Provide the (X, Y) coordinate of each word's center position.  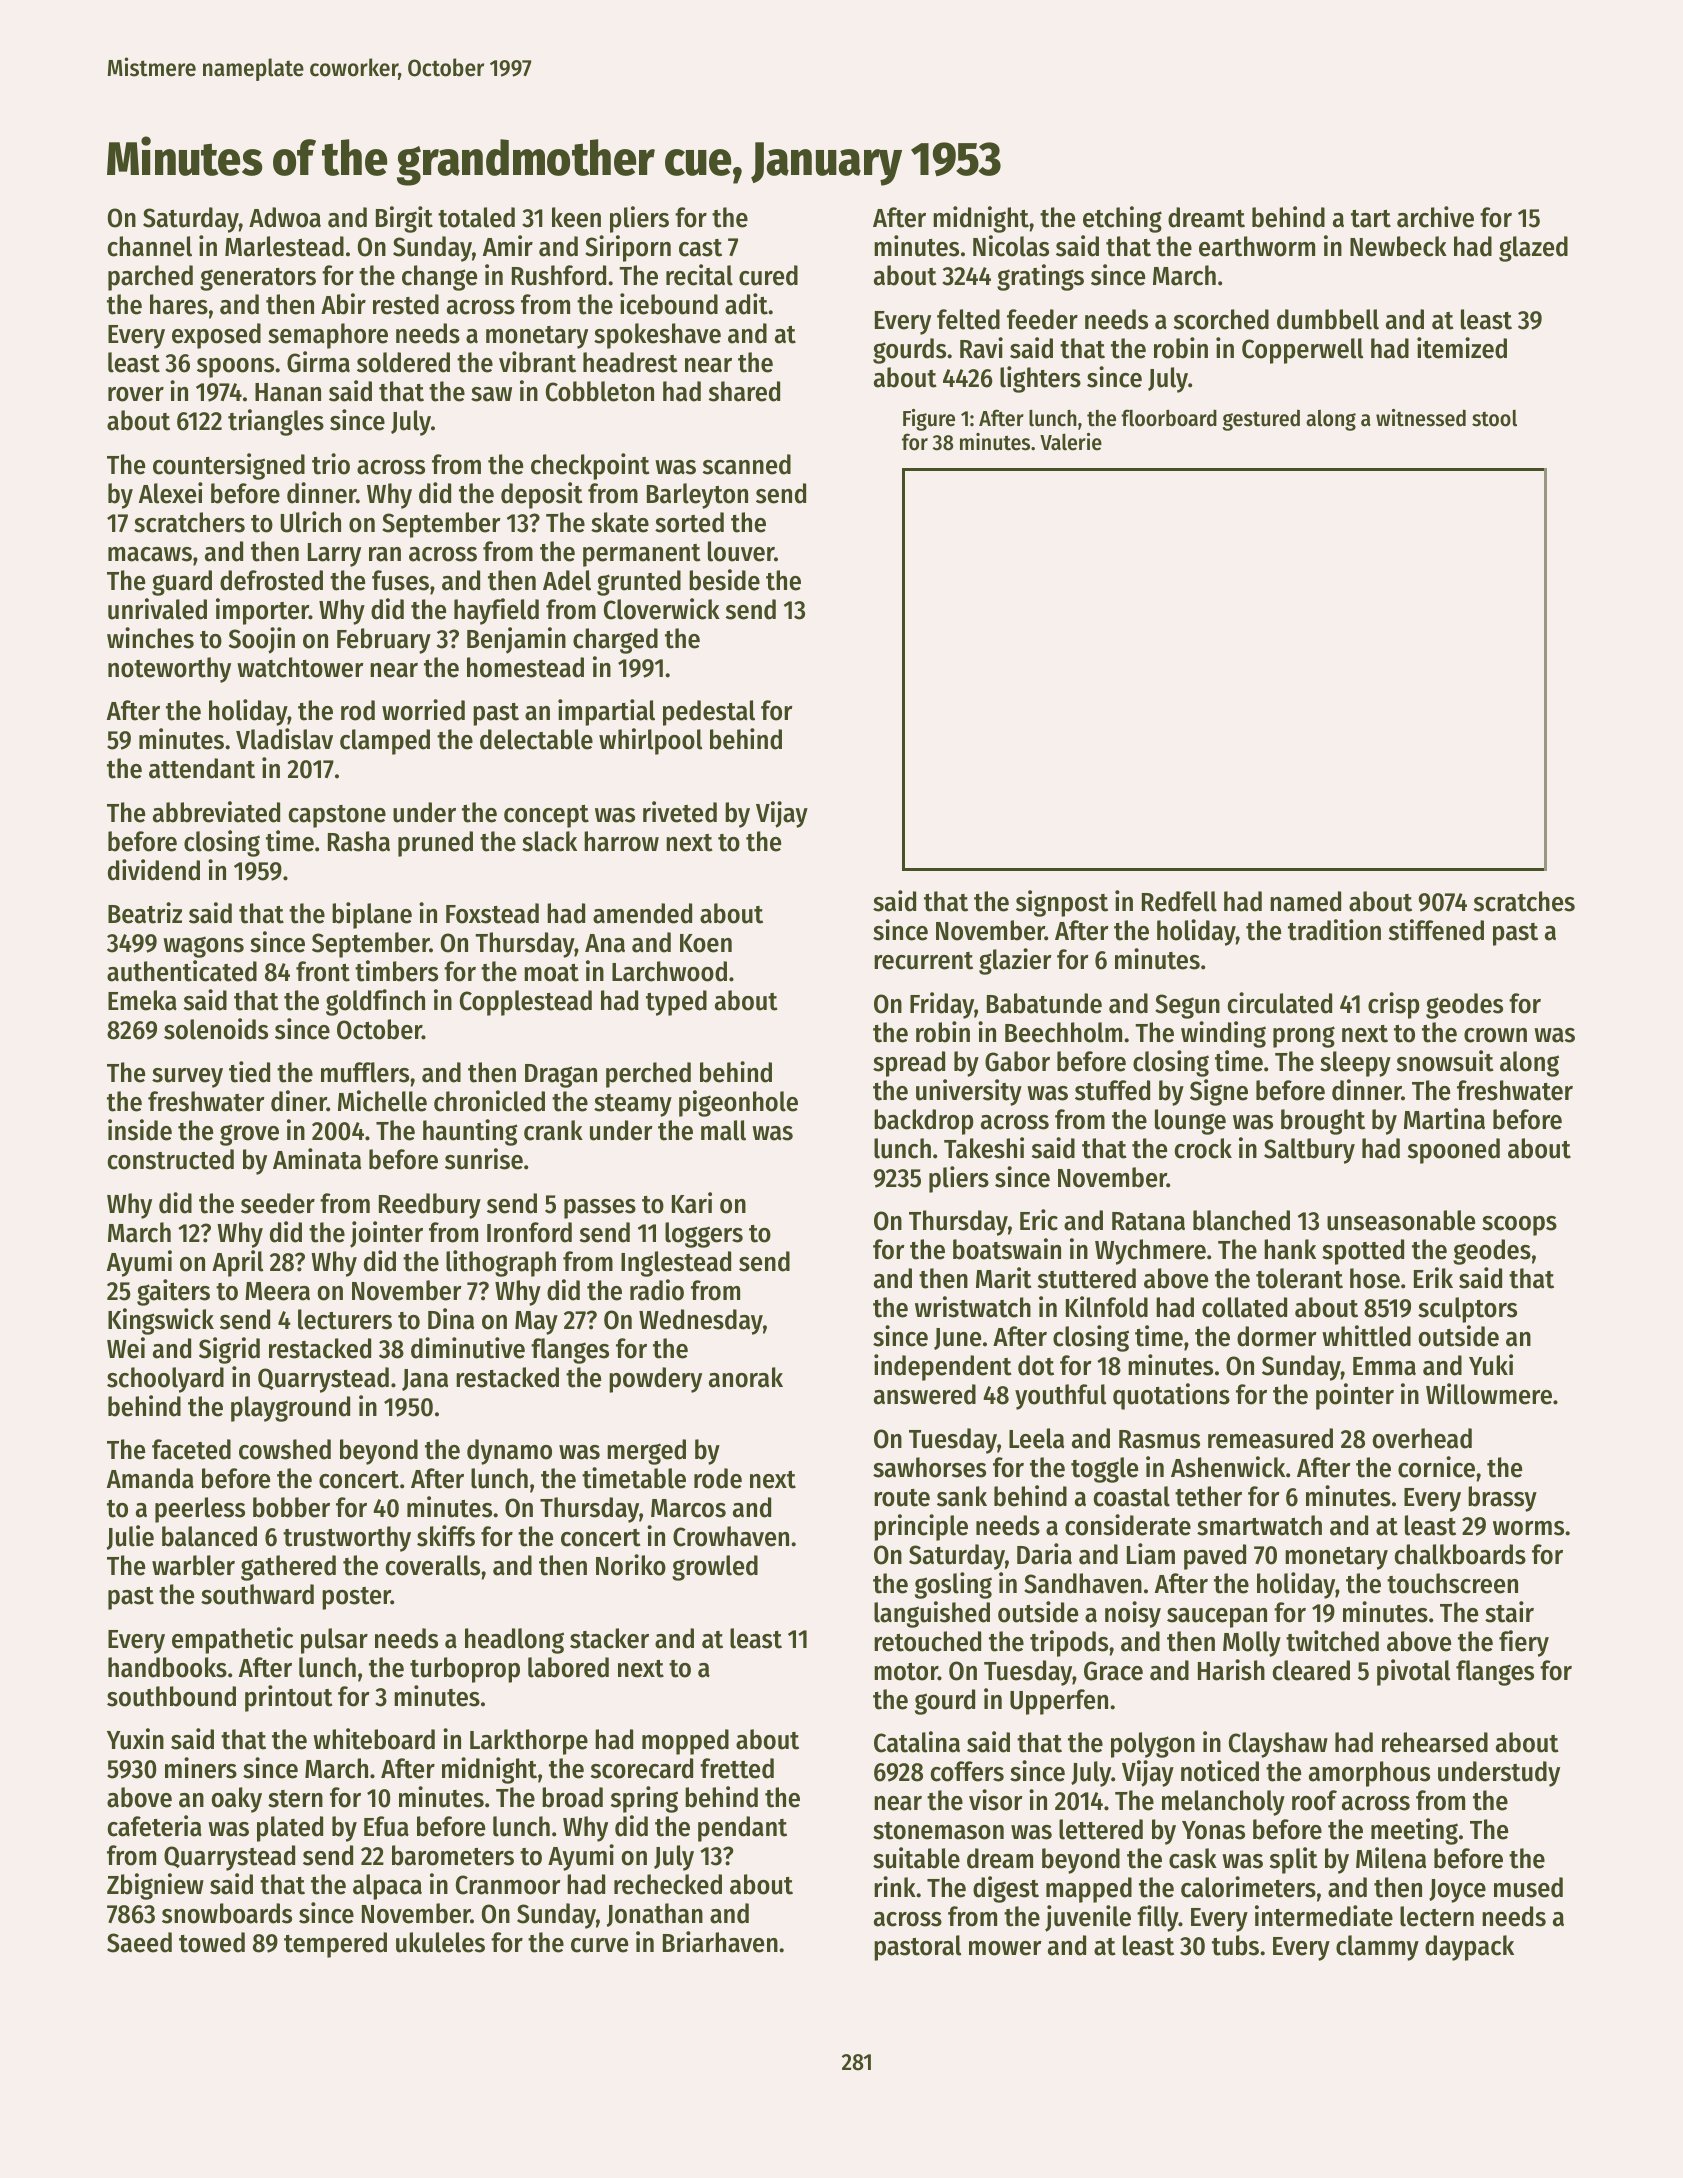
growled (715, 1568)
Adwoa (285, 217)
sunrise (484, 1159)
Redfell (1179, 901)
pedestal (709, 713)
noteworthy (169, 670)
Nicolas (1011, 246)
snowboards (227, 1913)
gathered (288, 1568)
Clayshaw (1278, 1745)
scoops (1519, 1226)
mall (723, 1130)
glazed (1533, 249)
